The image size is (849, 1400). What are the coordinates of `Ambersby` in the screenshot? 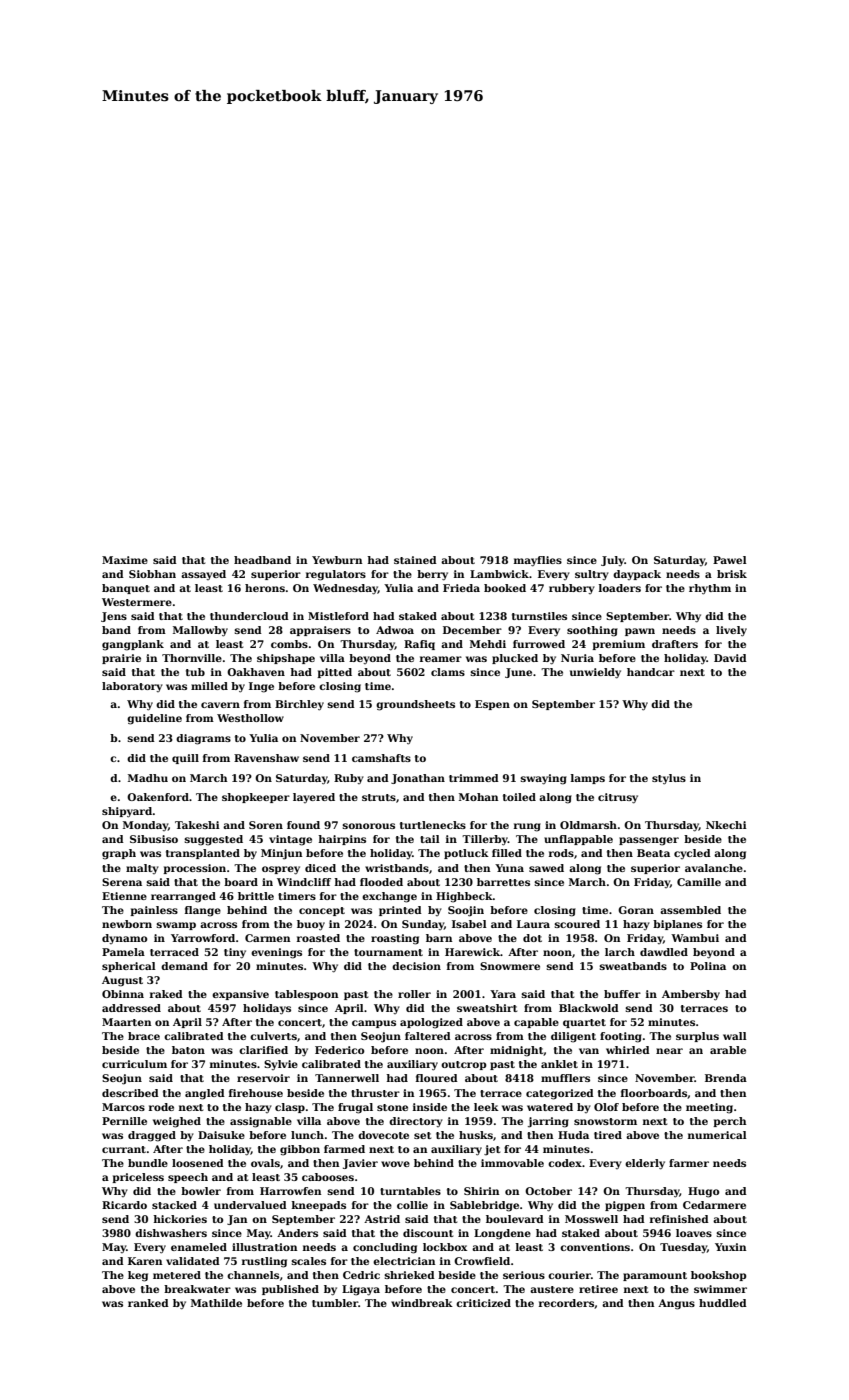 It's located at (691, 995).
